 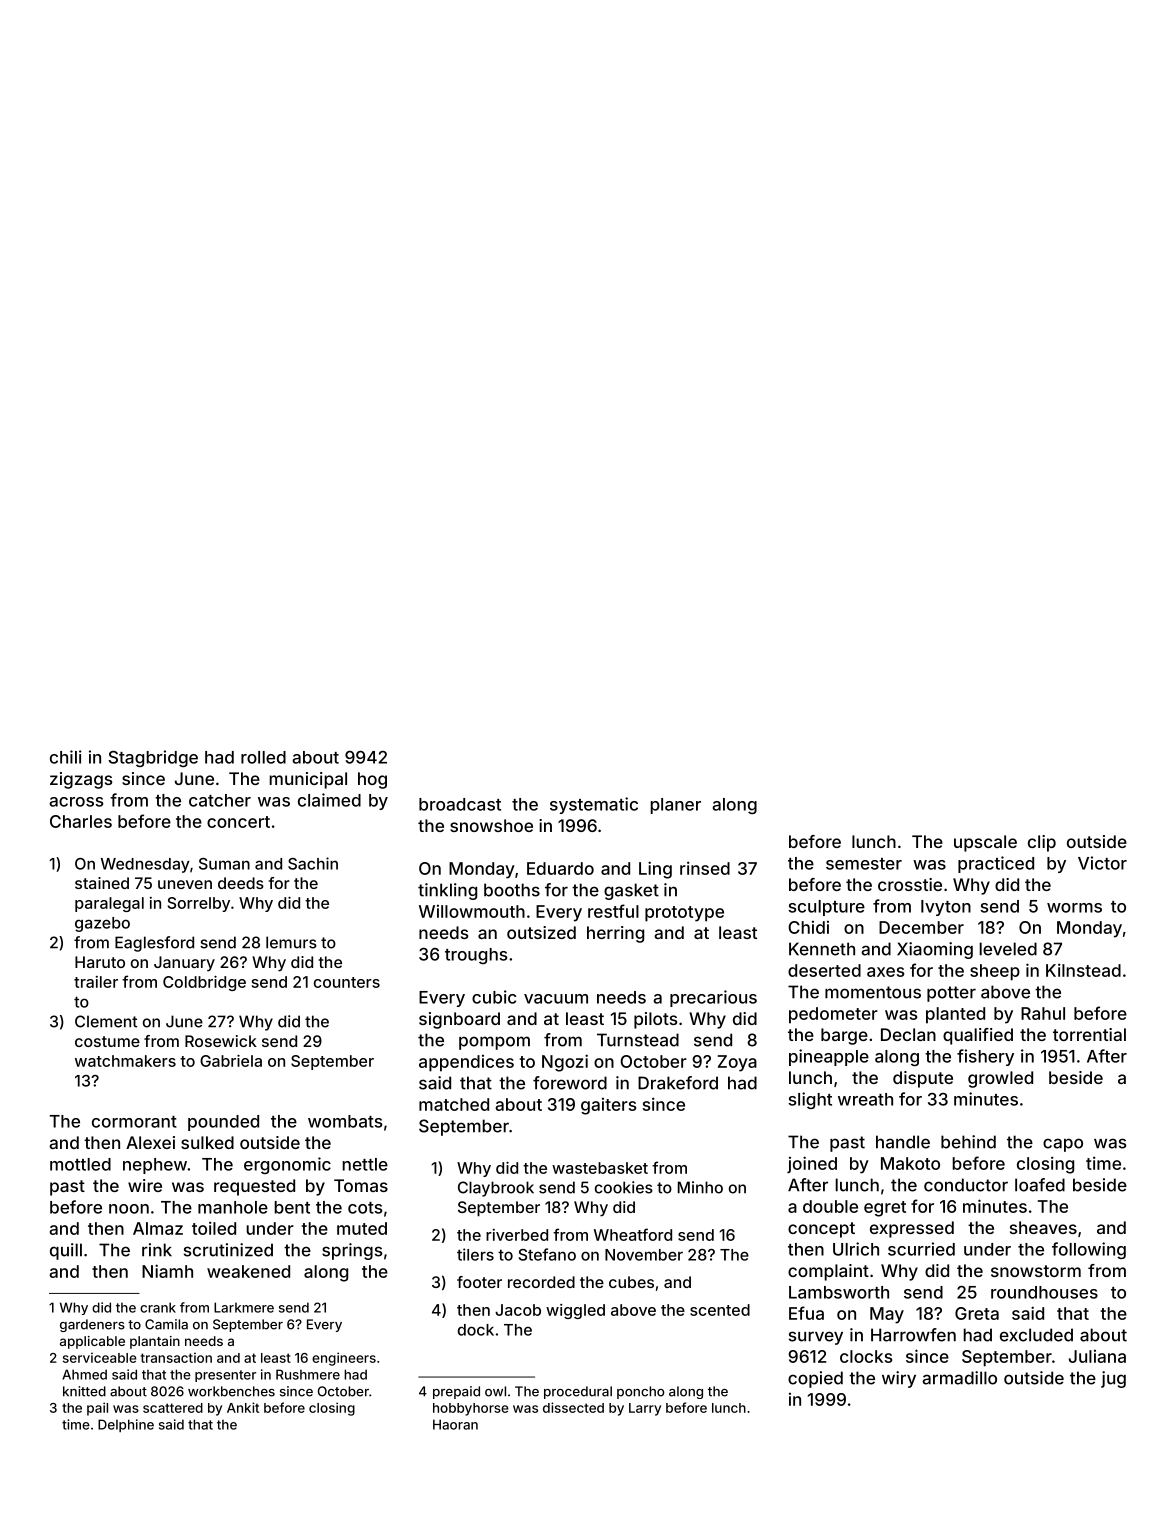 What do you see at coordinates (372, 780) in the image?
I see `hog` at bounding box center [372, 780].
